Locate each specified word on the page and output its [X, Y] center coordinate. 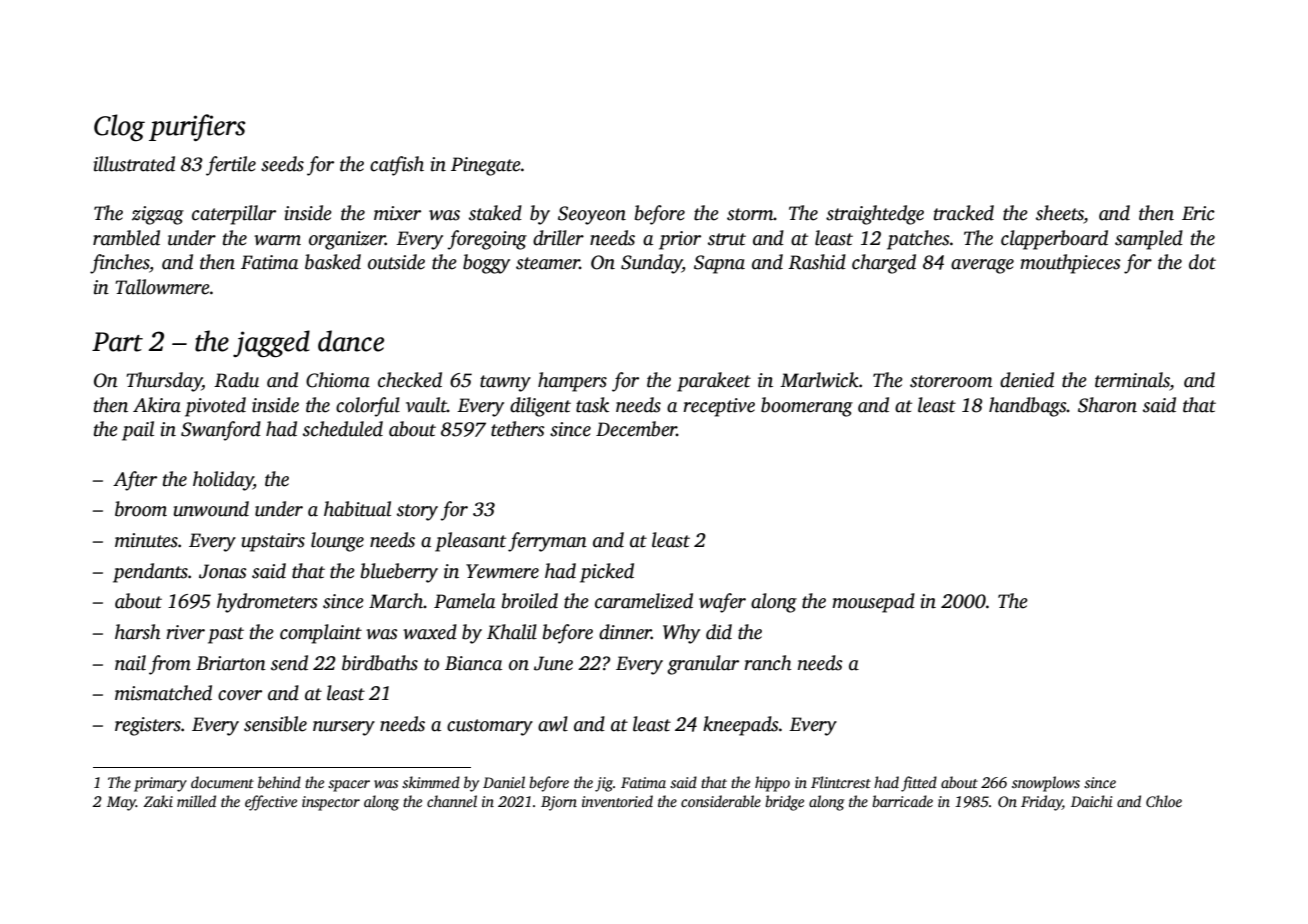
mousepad [873, 603]
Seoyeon [592, 215]
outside [396, 262]
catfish [397, 166]
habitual [357, 509]
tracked [964, 213]
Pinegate [486, 166]
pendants [150, 573]
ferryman [547, 542]
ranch [767, 663]
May [121, 803]
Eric [1198, 213]
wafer [722, 603]
